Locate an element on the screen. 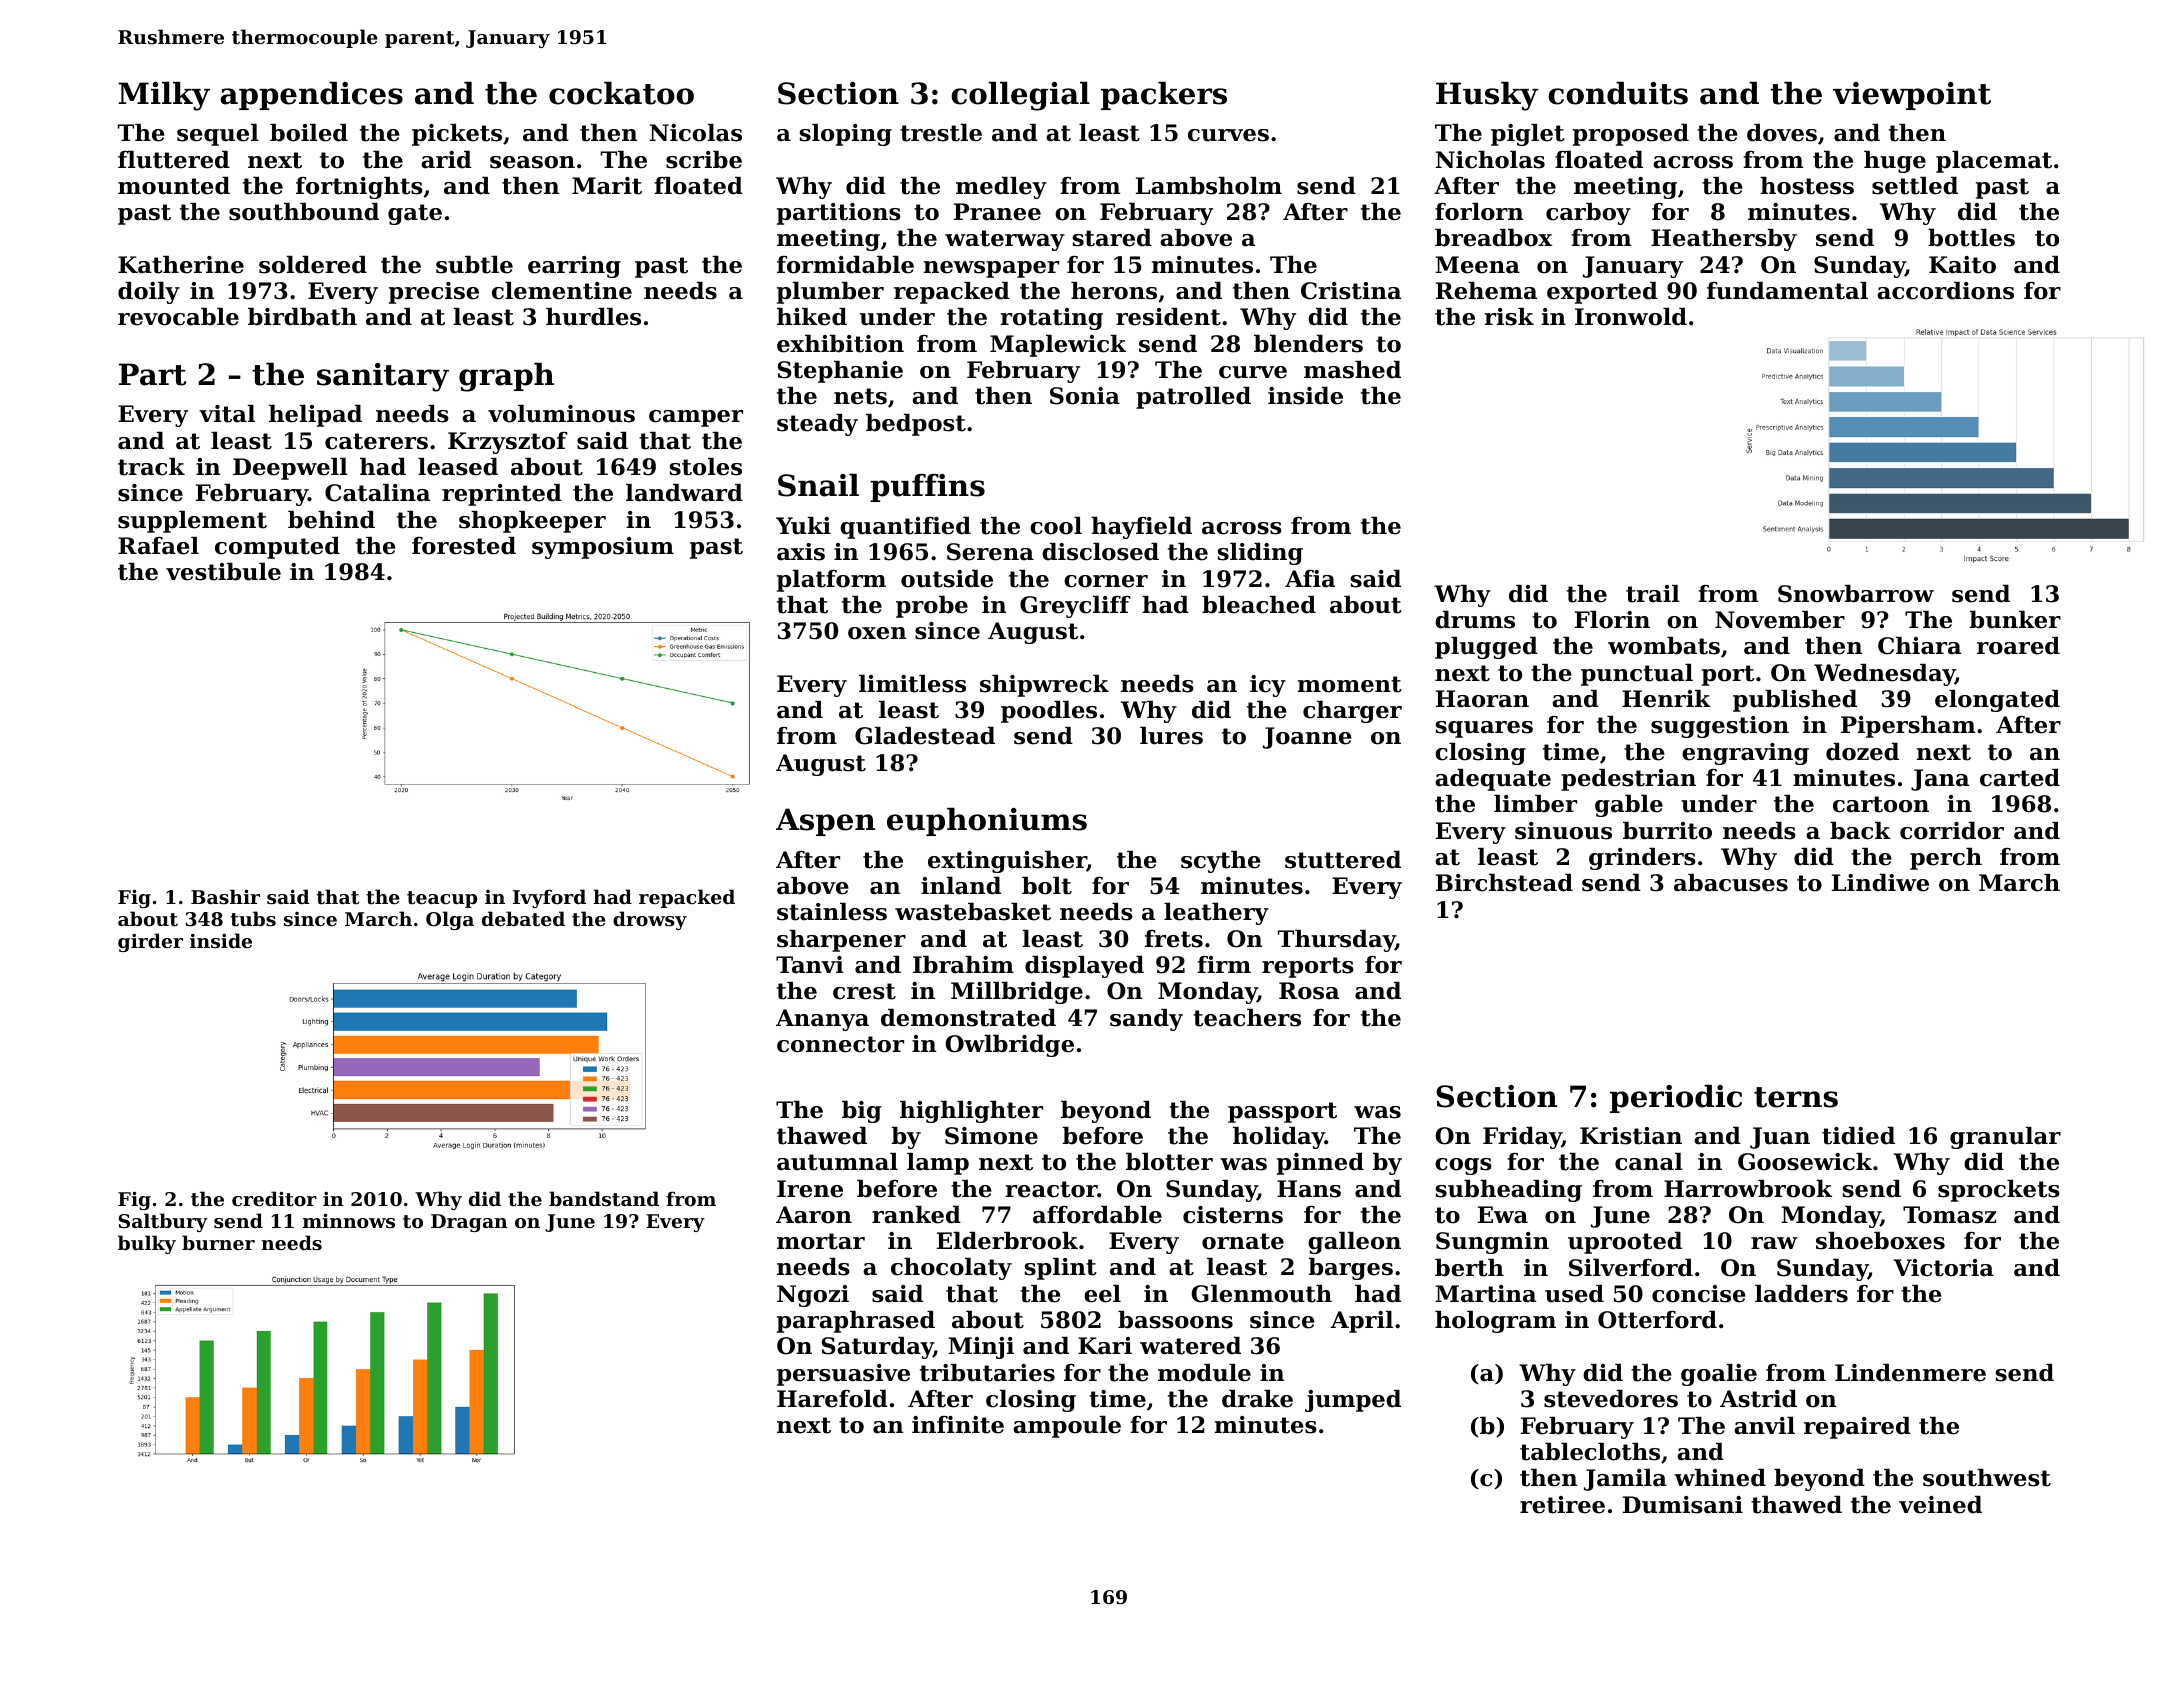  viewpoint is located at coordinates (1912, 96).
